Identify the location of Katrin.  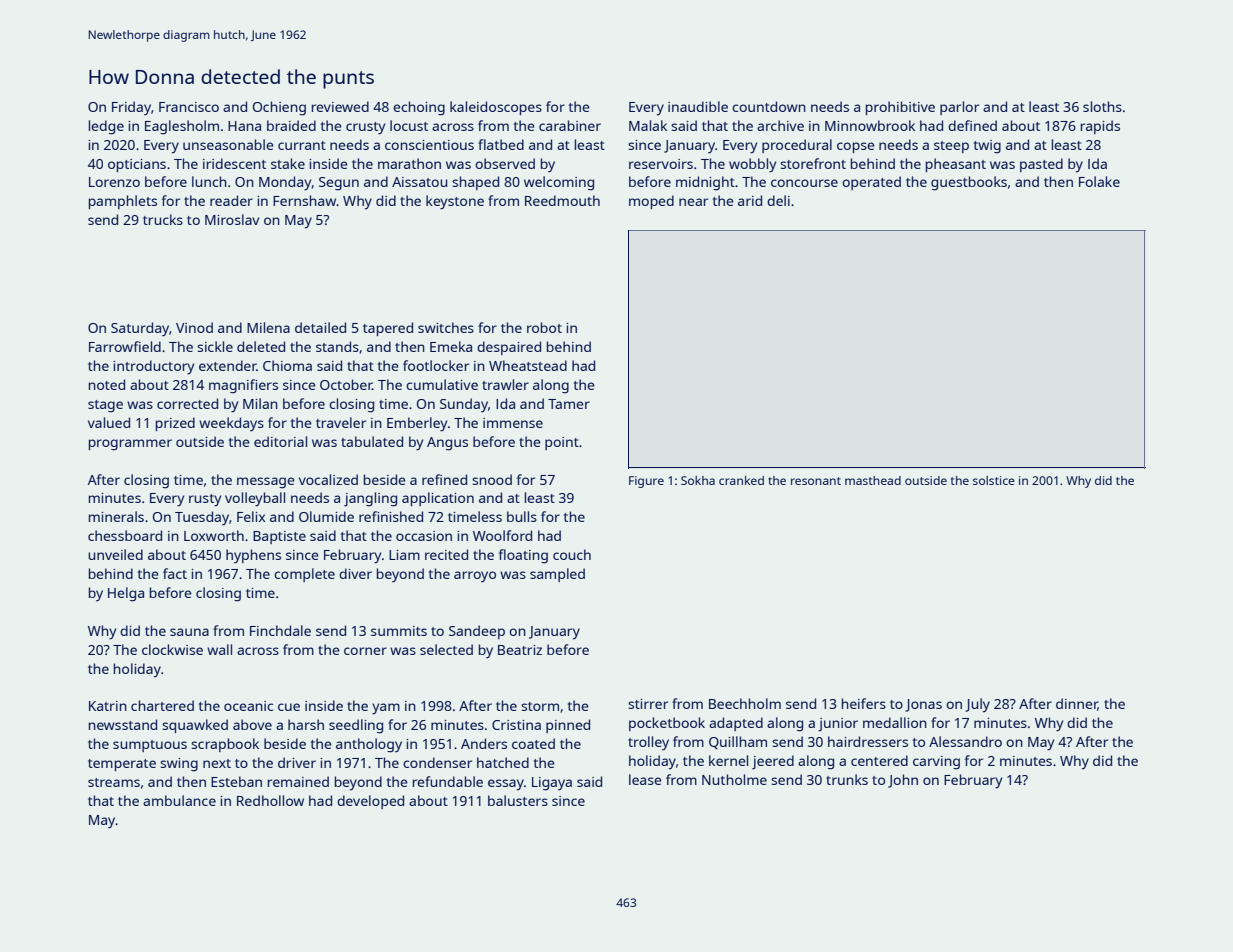
(108, 706).
